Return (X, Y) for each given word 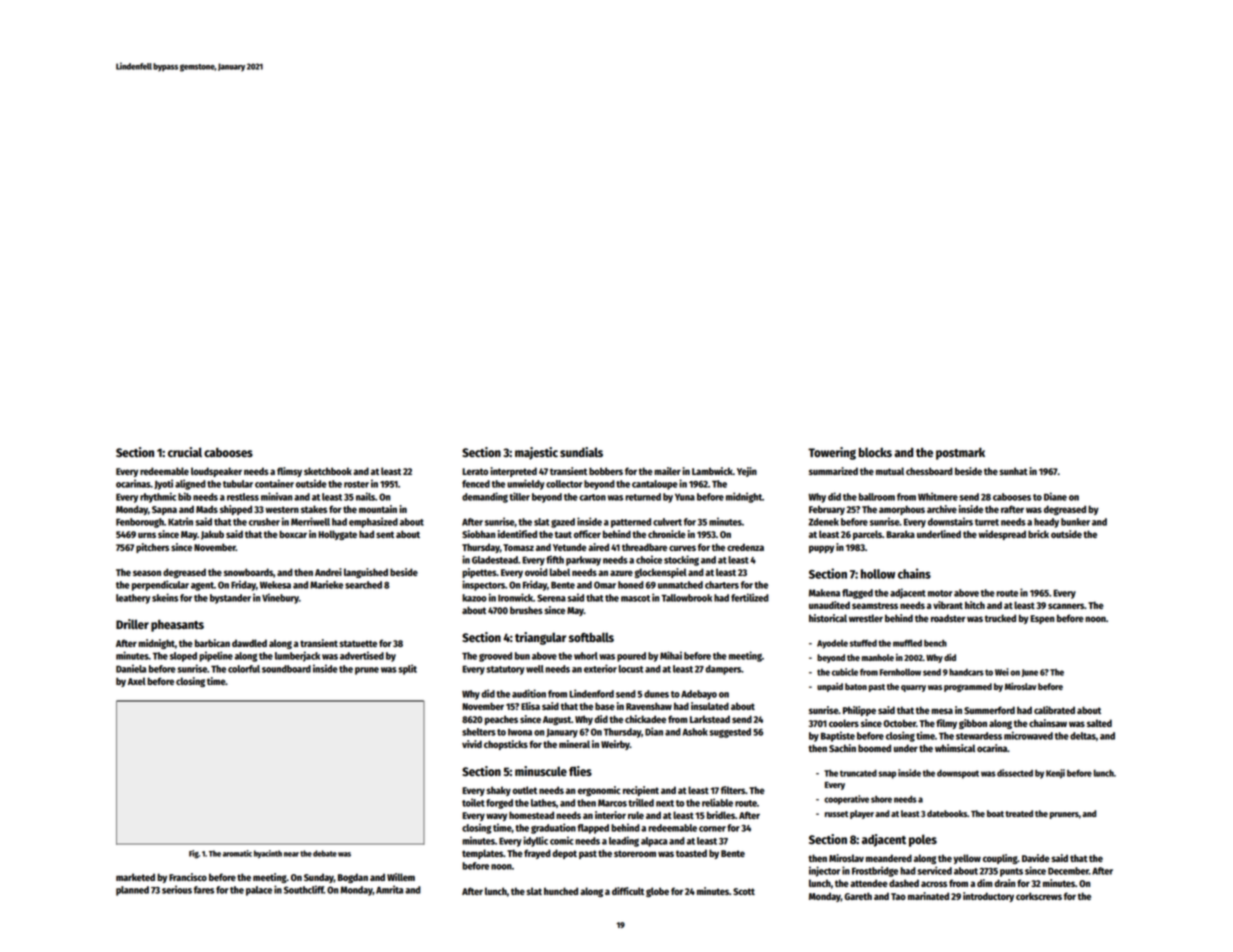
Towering (832, 453)
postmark (960, 453)
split (407, 669)
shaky (498, 791)
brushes (526, 610)
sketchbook (328, 471)
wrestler (866, 618)
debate (325, 853)
